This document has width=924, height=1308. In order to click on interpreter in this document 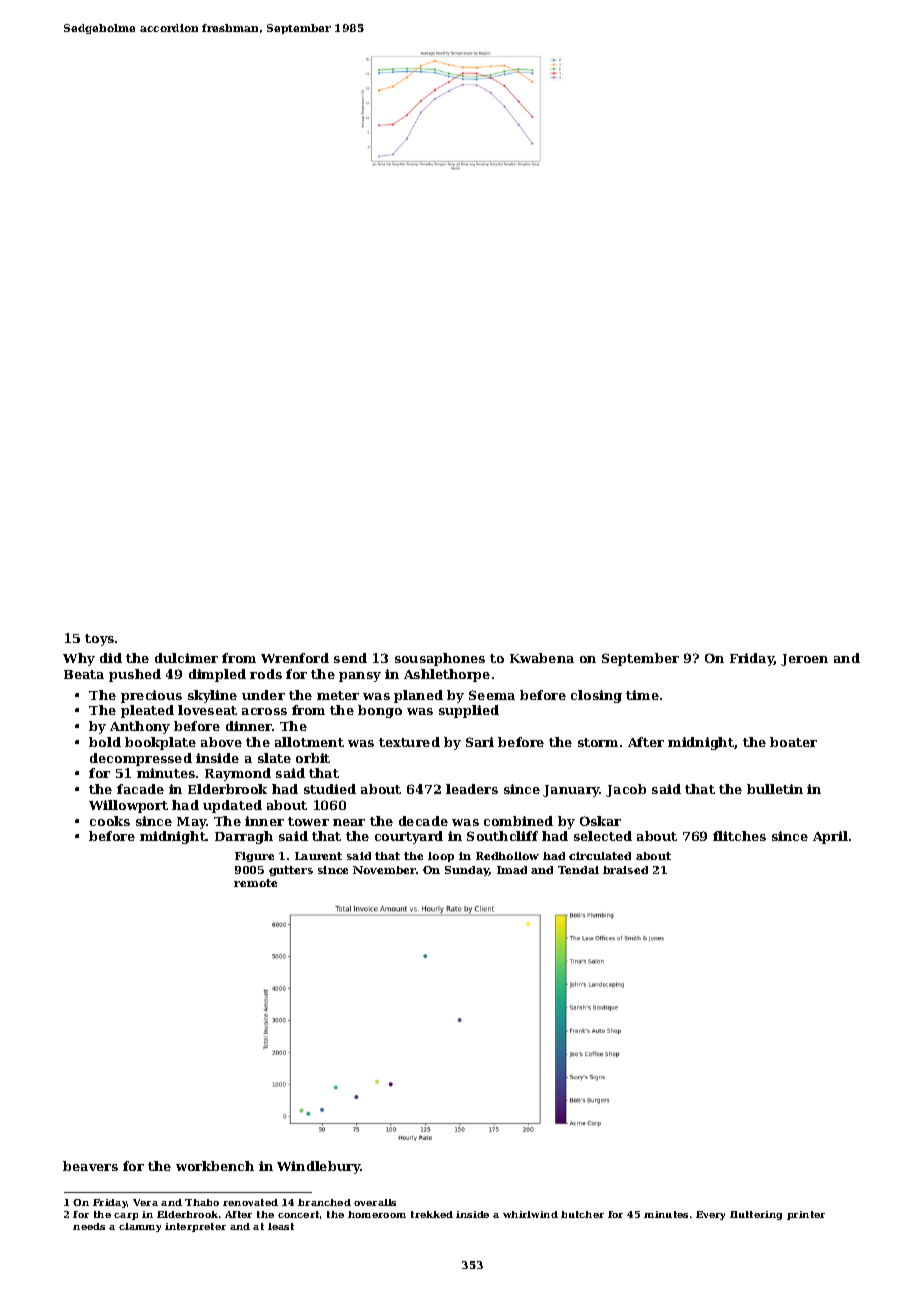, I will do `click(195, 1227)`.
